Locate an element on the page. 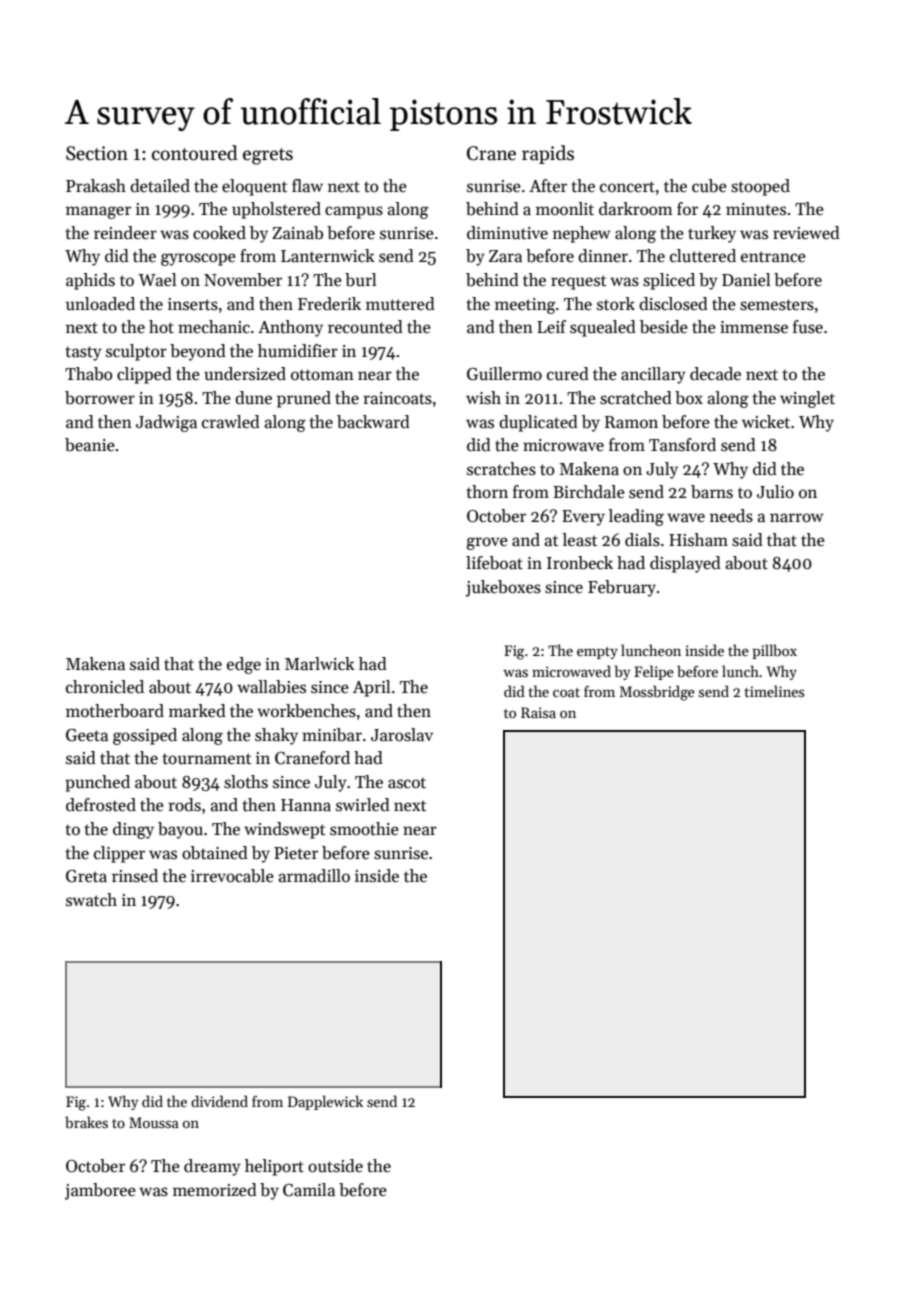  inserts is located at coordinates (193, 304).
